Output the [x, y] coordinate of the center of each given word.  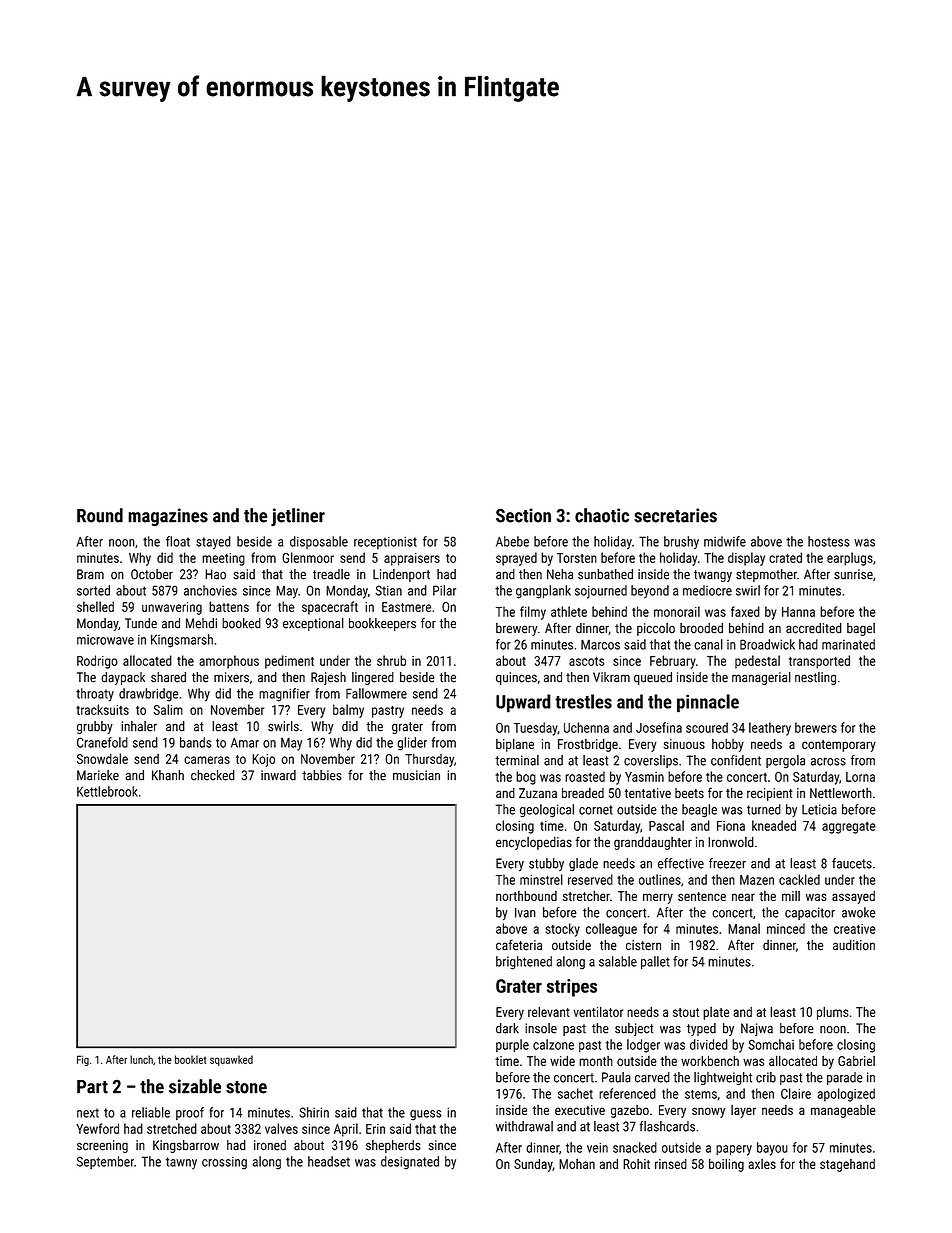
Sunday [533, 1165]
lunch [141, 1059]
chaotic [602, 515]
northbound [526, 895]
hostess [829, 541]
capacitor [810, 913]
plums [832, 1013]
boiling [726, 1165]
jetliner [298, 517]
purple [512, 1046]
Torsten [577, 558]
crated [785, 557]
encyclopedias [534, 843]
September [105, 1162]
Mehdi [201, 623]
